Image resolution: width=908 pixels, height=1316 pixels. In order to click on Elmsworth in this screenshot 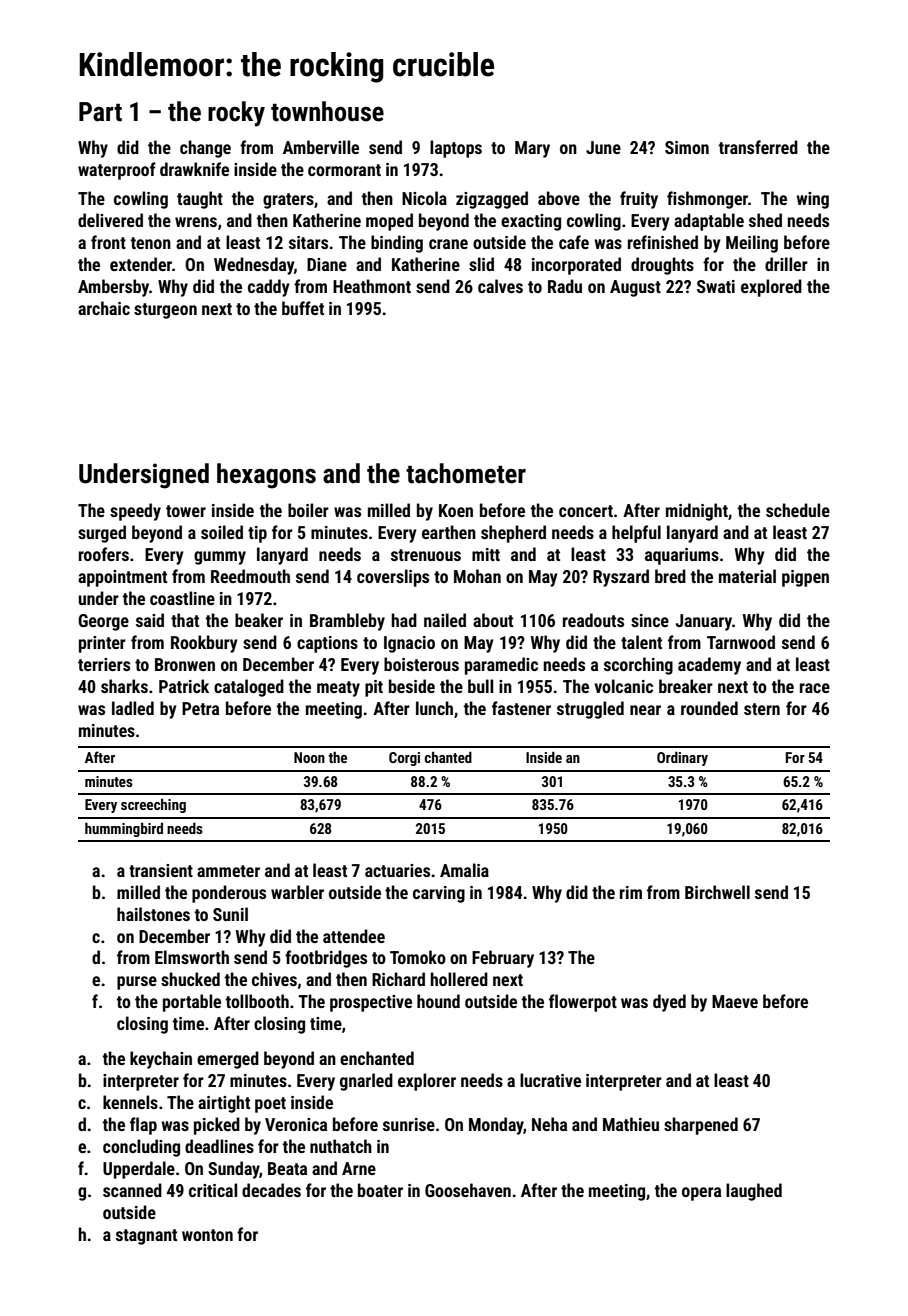, I will do `click(192, 957)`.
